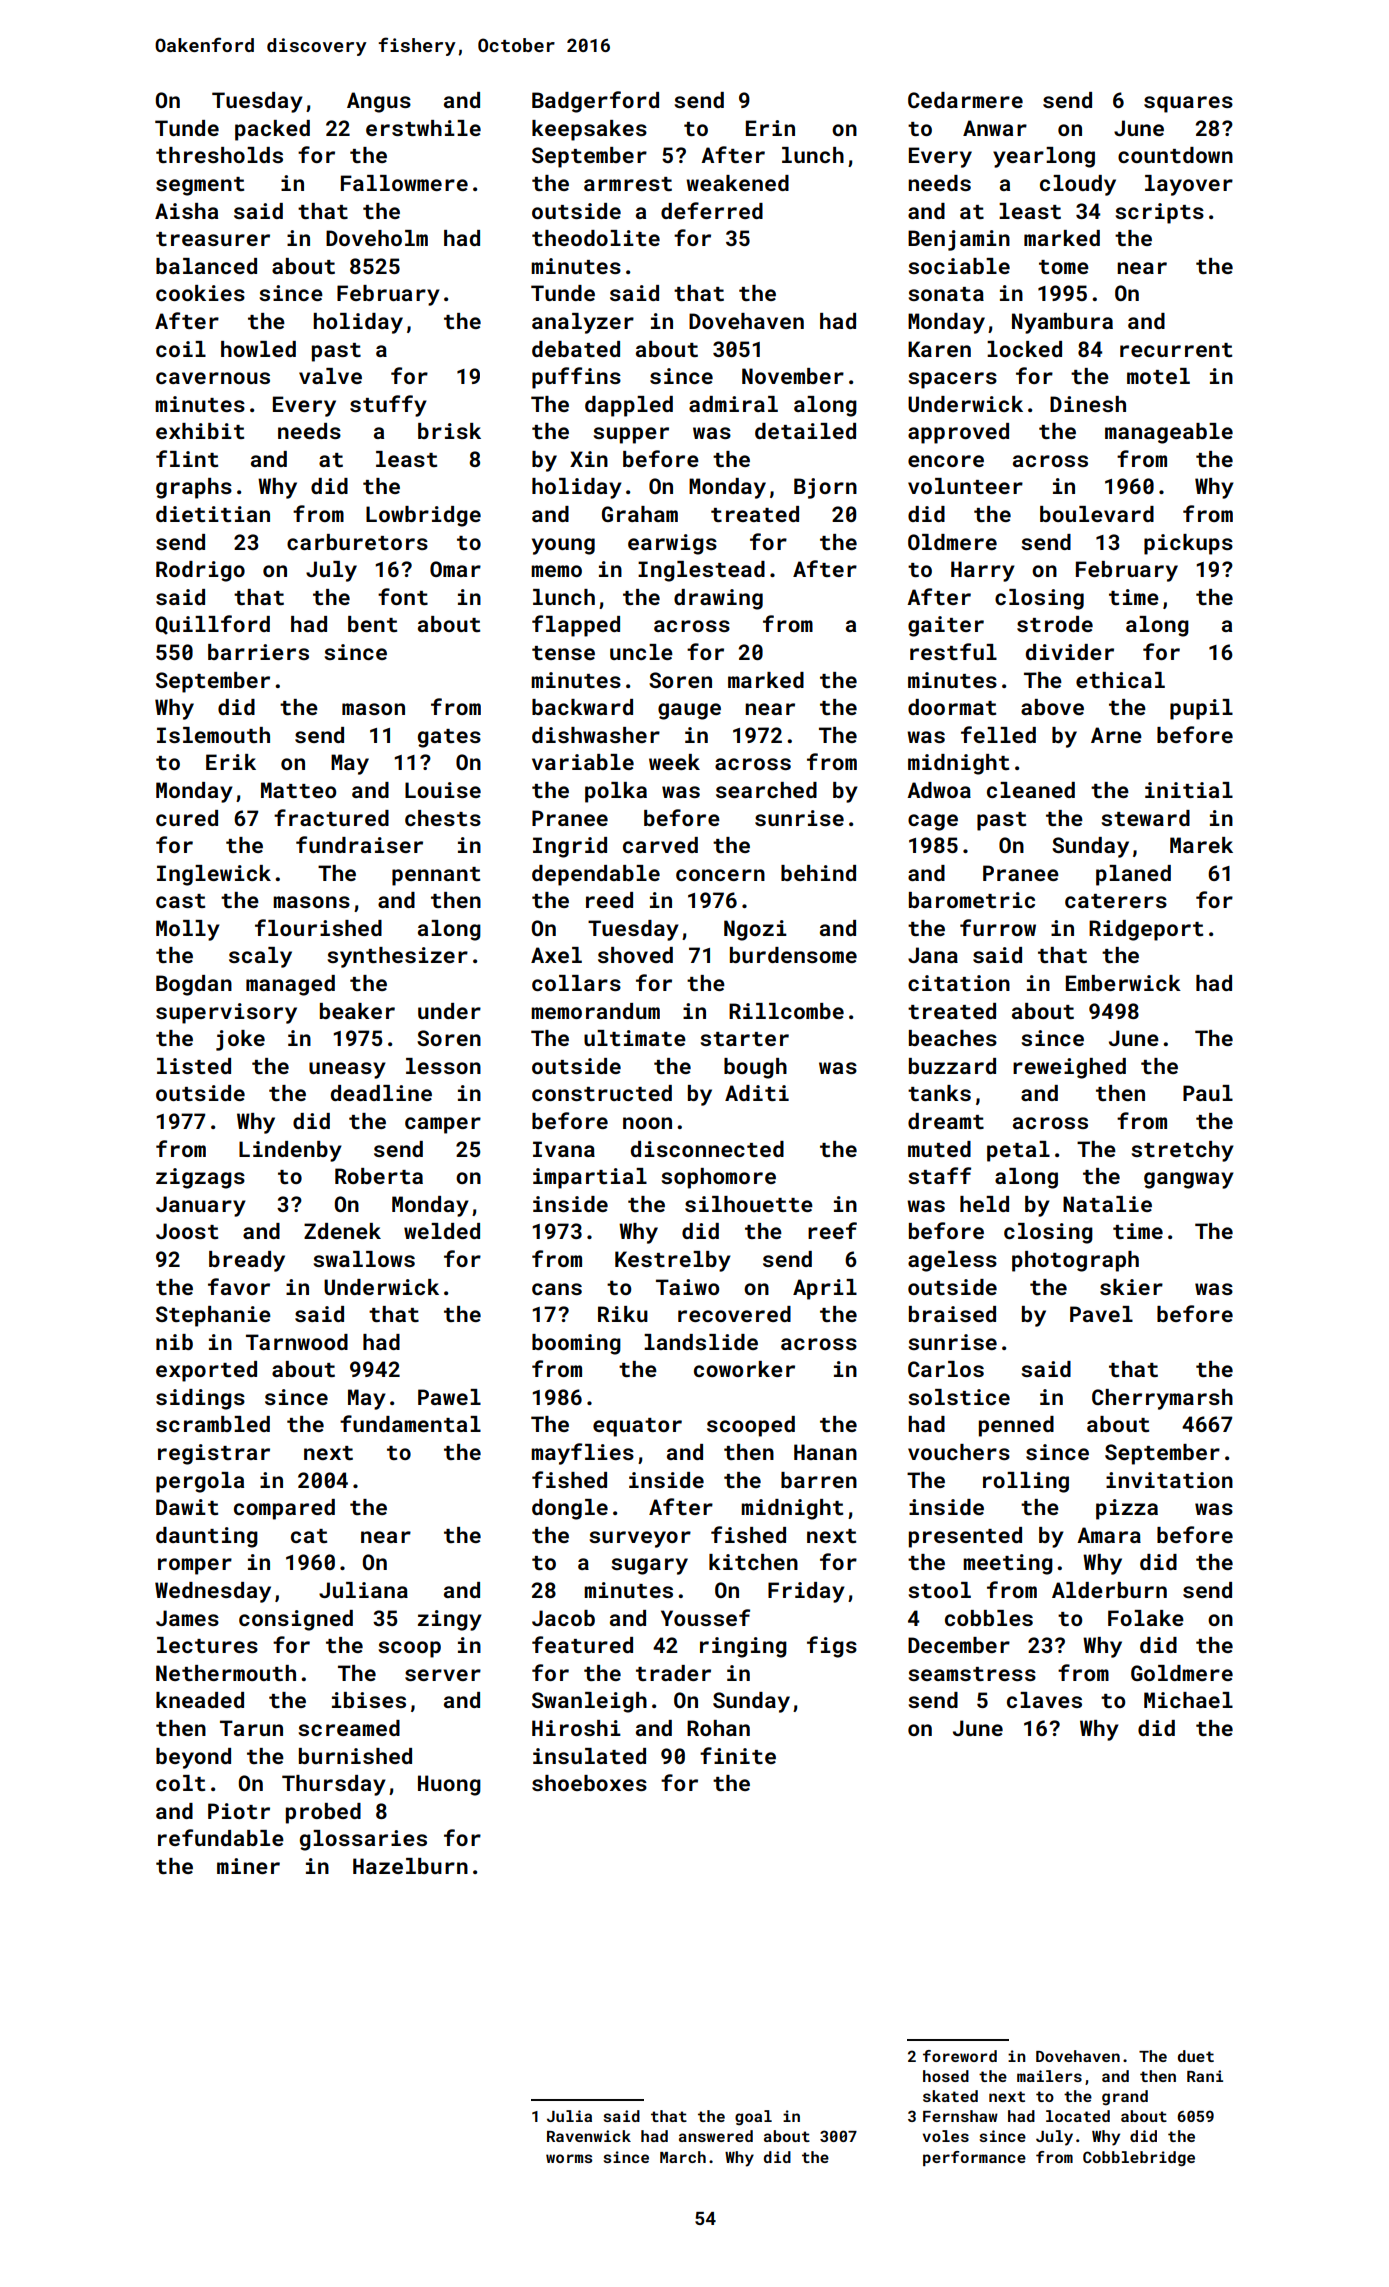 Image resolution: width=1389 pixels, height=2287 pixels. Describe the element at coordinates (187, 1618) in the screenshot. I see `James` at that location.
